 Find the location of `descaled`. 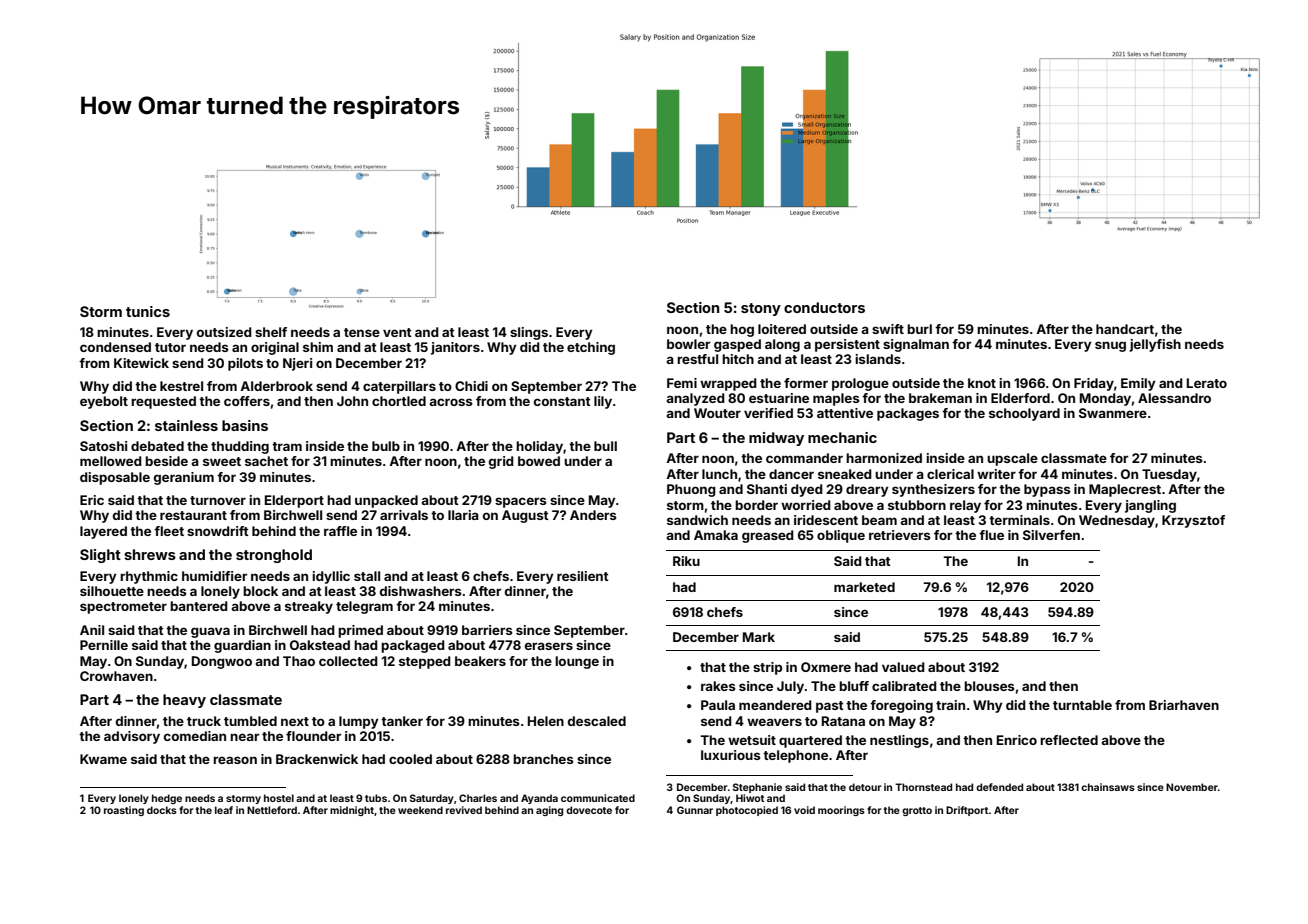

descaled is located at coordinates (597, 721).
